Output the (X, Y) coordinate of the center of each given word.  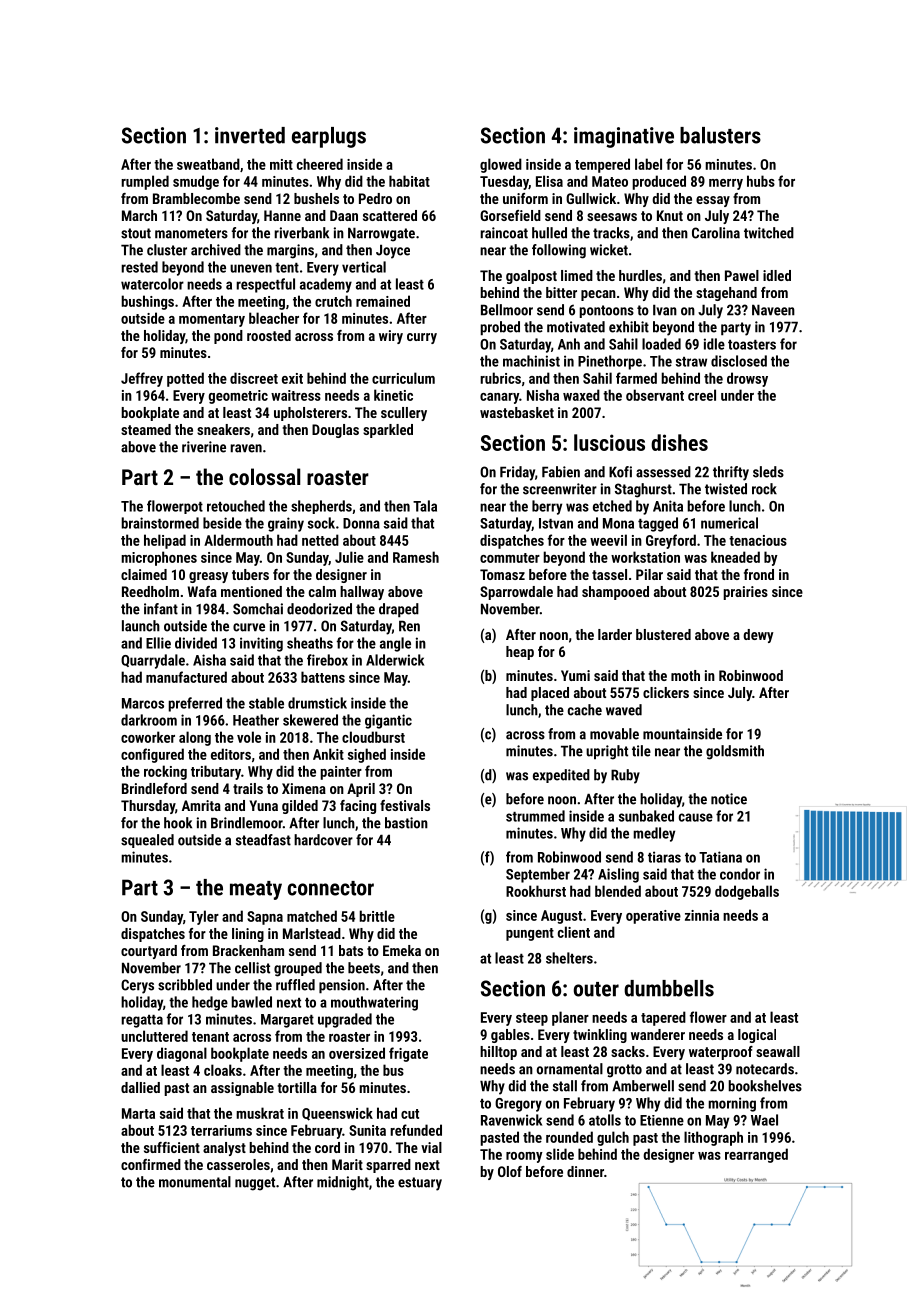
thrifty (731, 473)
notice (729, 799)
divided (196, 643)
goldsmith (735, 752)
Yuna (263, 805)
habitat (409, 181)
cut (410, 1114)
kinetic (393, 395)
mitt (281, 164)
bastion (406, 823)
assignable (242, 1089)
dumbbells (669, 988)
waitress (296, 395)
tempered (602, 165)
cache (585, 710)
